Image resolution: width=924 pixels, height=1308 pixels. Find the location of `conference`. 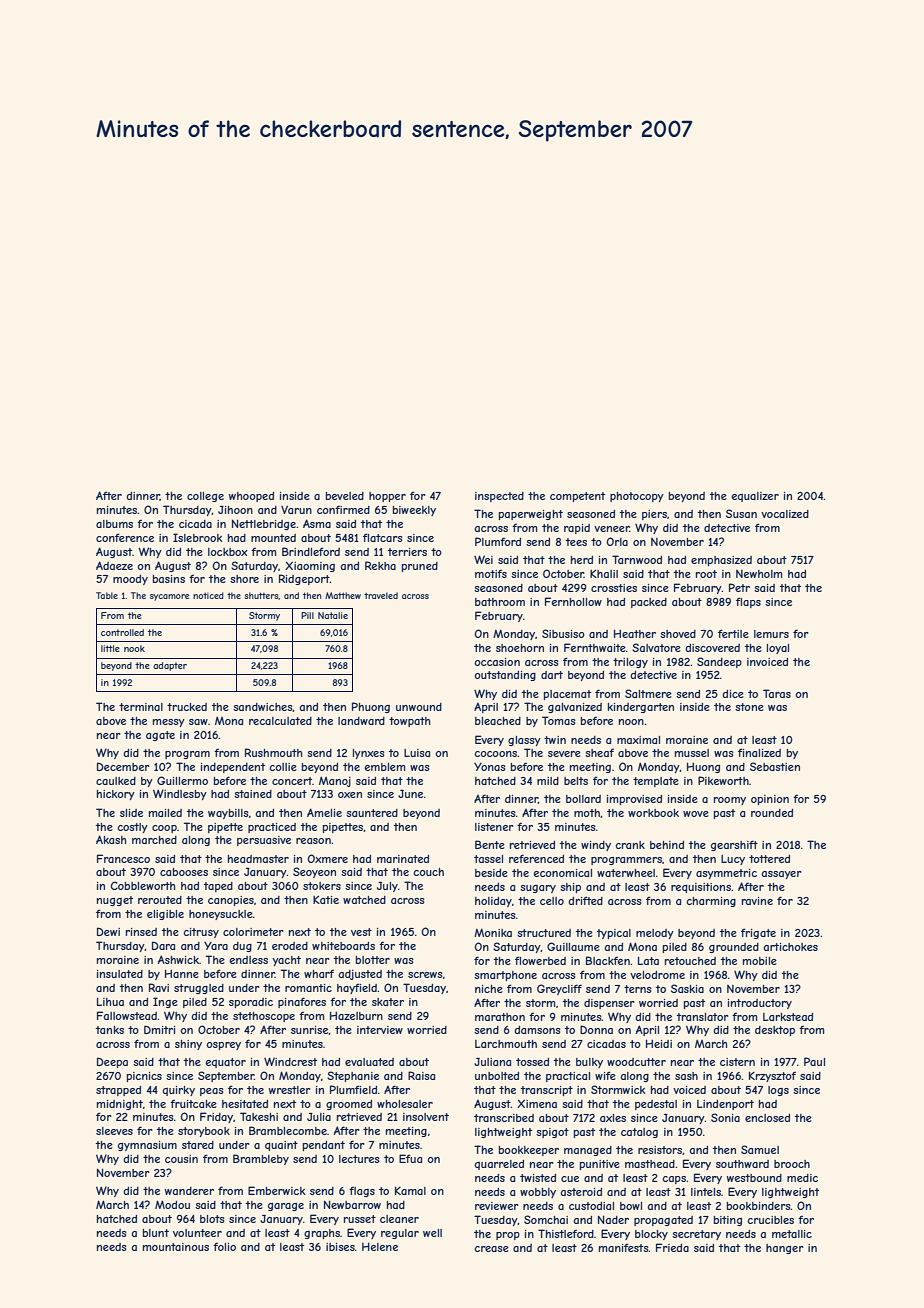

conference is located at coordinates (125, 537).
